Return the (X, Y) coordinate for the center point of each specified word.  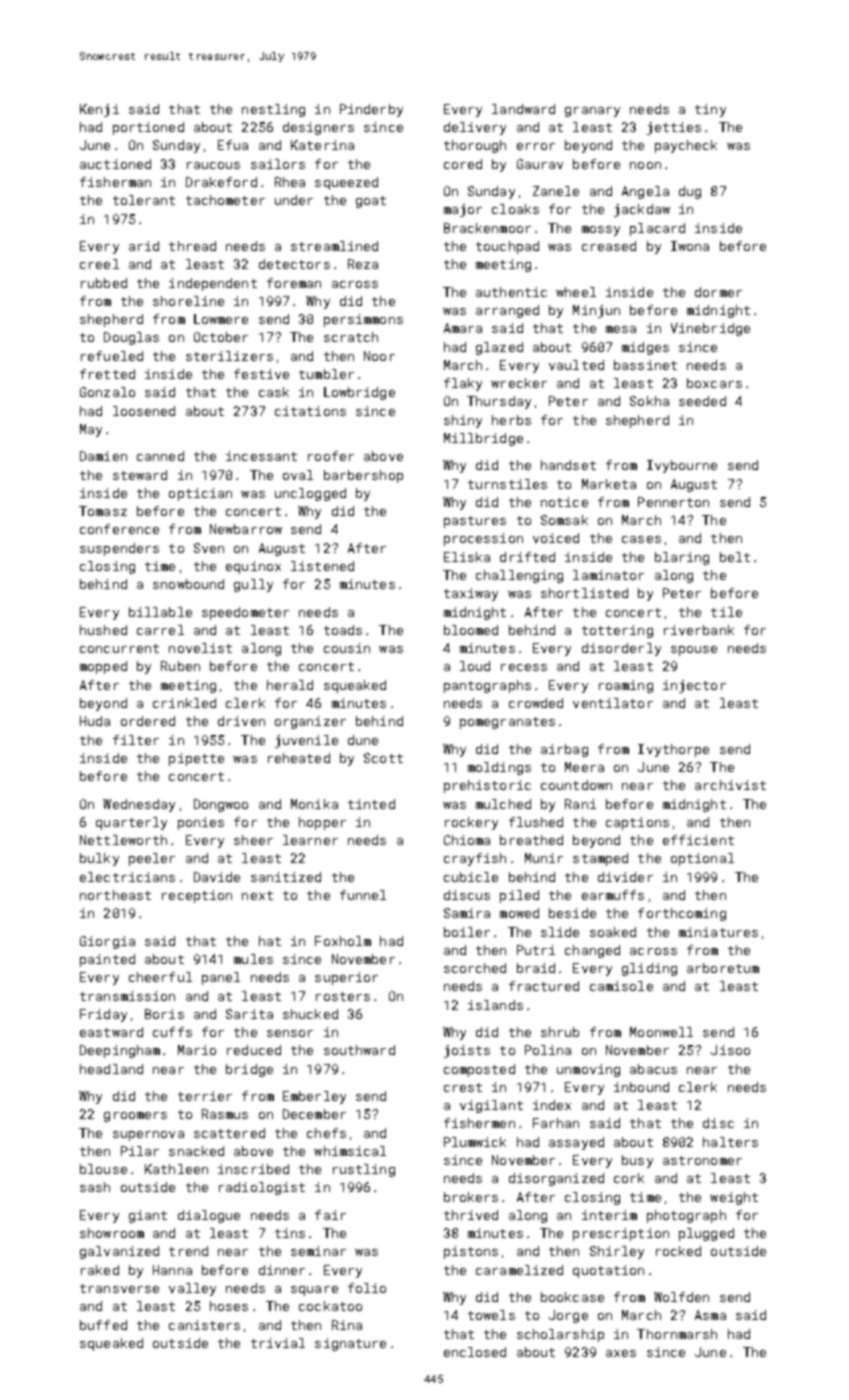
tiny (710, 110)
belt (735, 557)
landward (523, 109)
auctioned (115, 164)
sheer (253, 840)
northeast (115, 895)
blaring (682, 558)
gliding (649, 969)
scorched (475, 968)
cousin (347, 648)
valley (192, 1289)
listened (322, 566)
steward (140, 475)
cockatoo (330, 1306)
